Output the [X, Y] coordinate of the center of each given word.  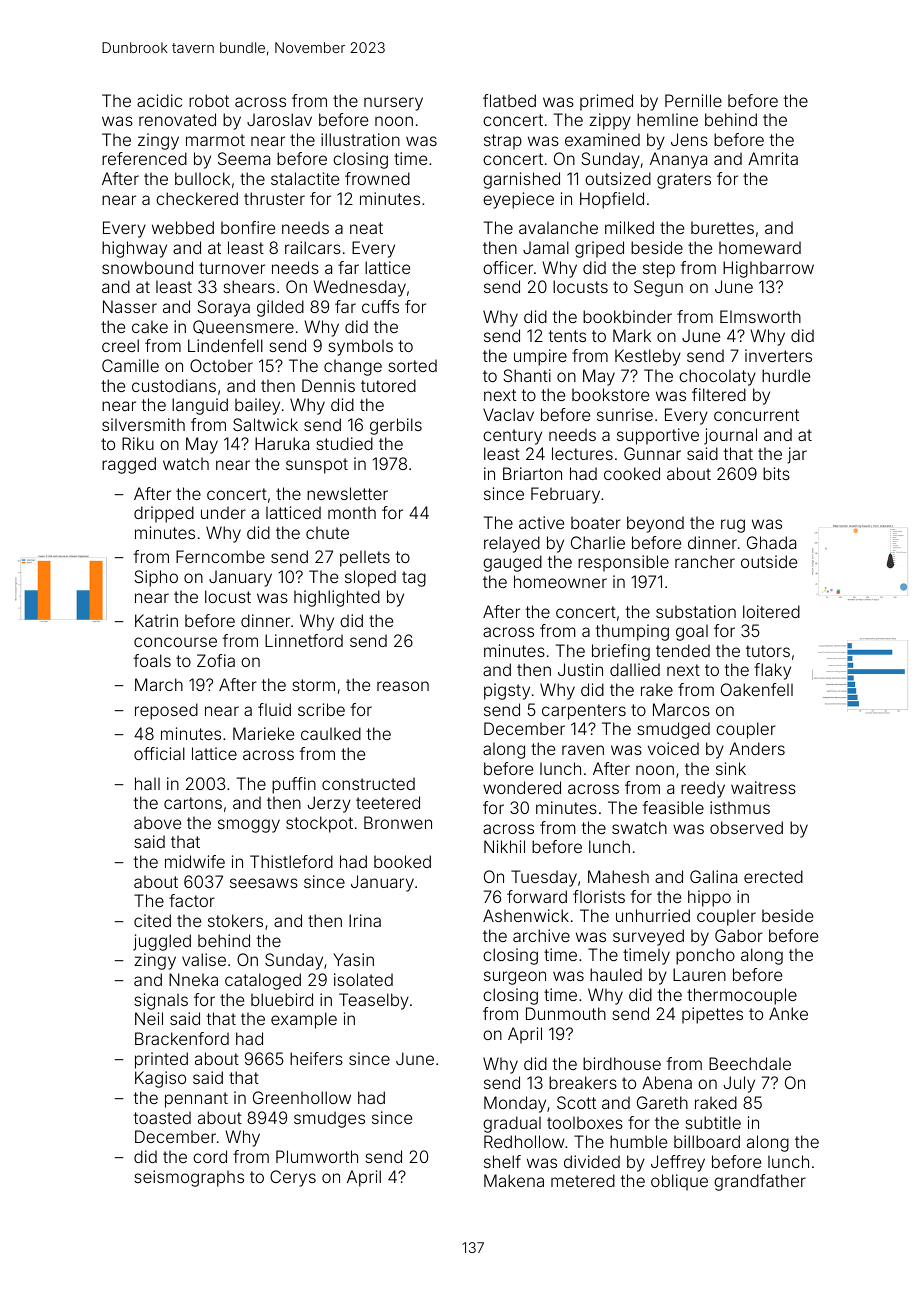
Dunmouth [566, 1013]
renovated [177, 119]
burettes [722, 227]
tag [414, 579]
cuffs [380, 306]
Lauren [699, 974]
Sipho [156, 578]
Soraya [223, 308]
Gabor [739, 935]
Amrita [773, 158]
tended [683, 650]
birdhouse [622, 1063]
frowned [377, 178]
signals [161, 1001]
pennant [196, 1100]
